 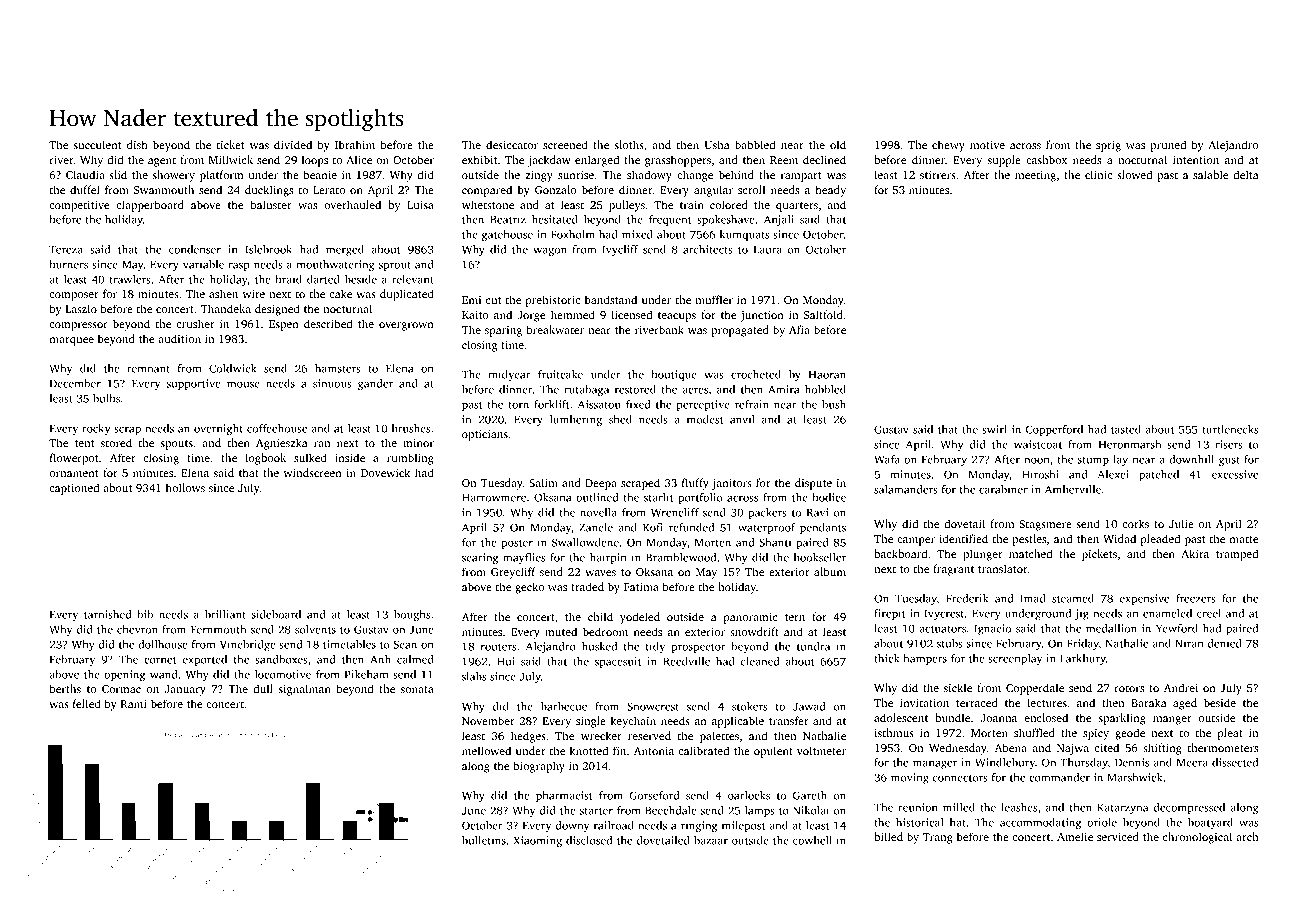 What do you see at coordinates (87, 703) in the screenshot?
I see `felled` at bounding box center [87, 703].
